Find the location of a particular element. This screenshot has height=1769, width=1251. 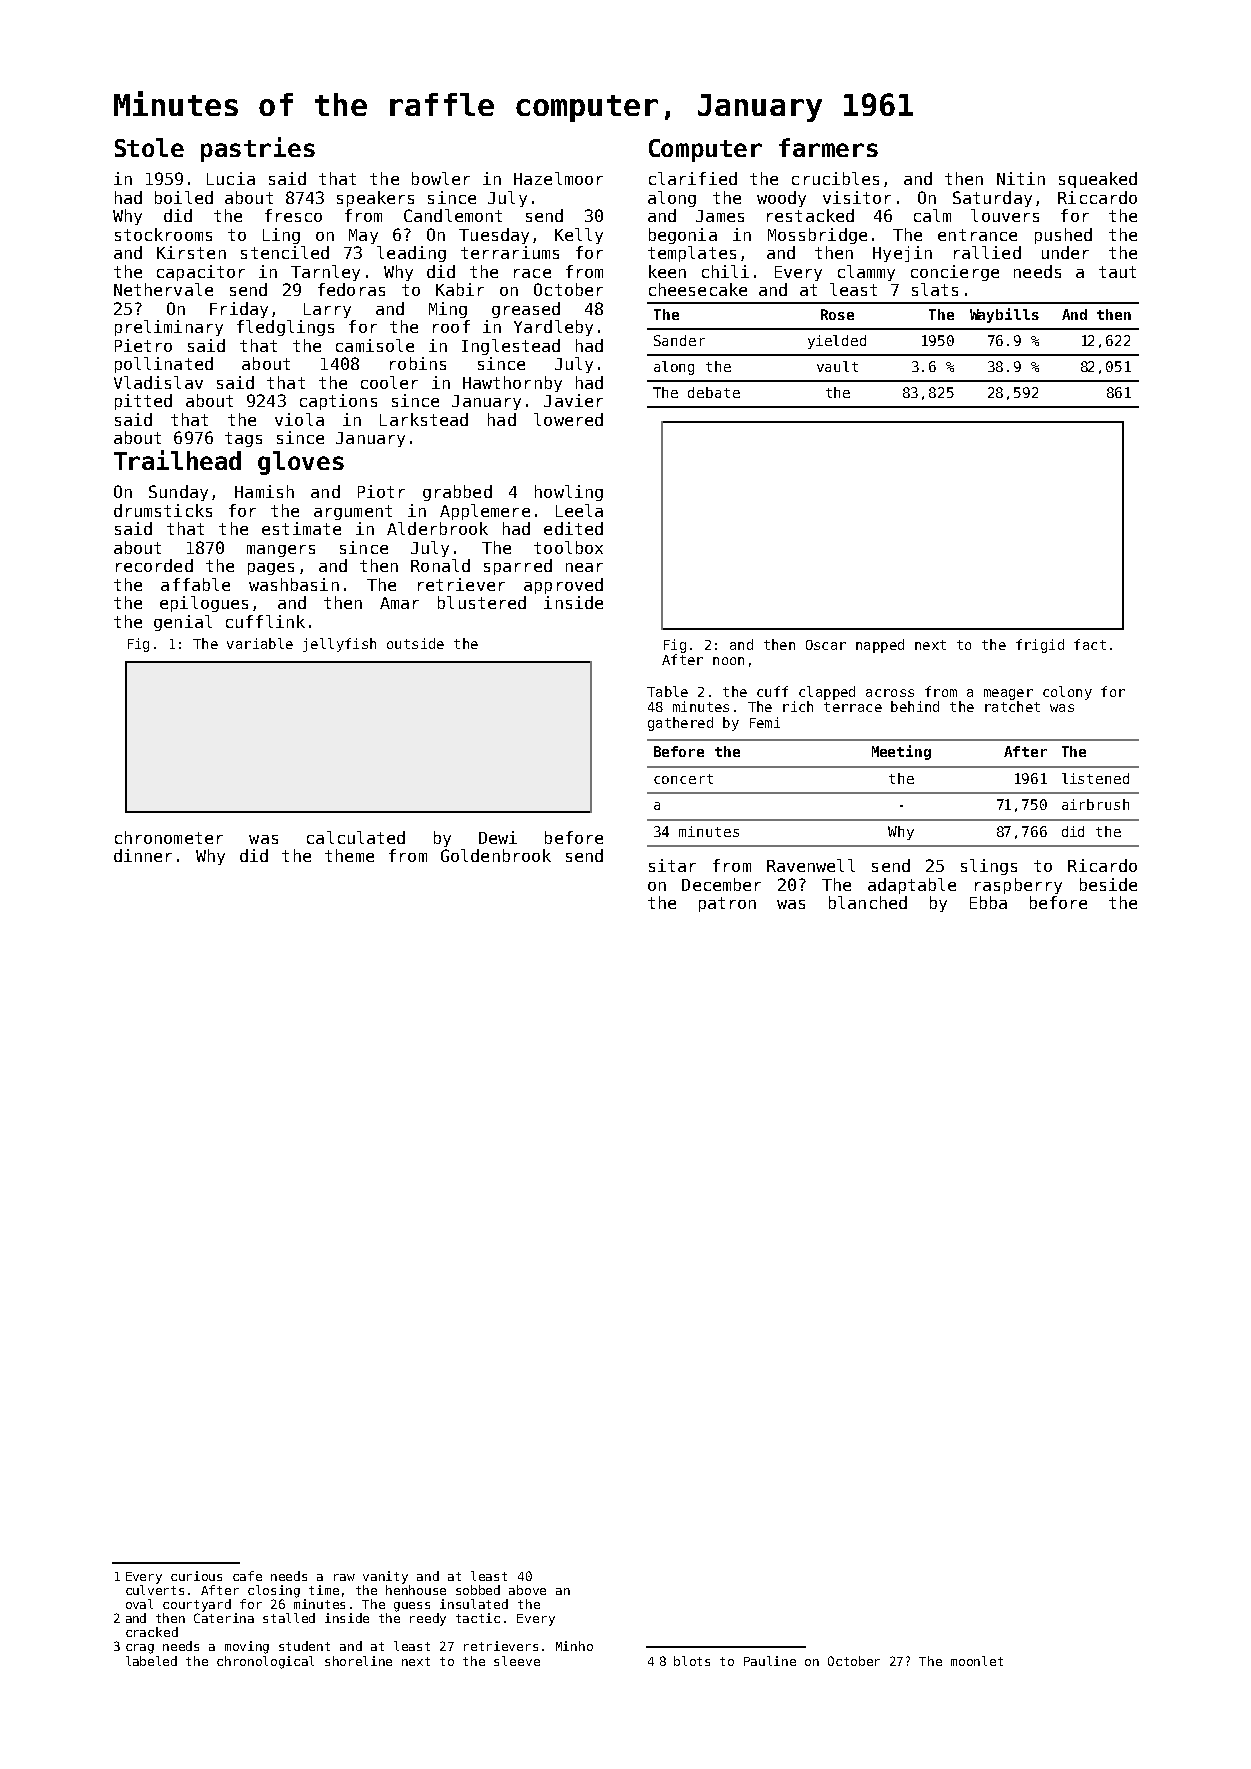

Ebba is located at coordinates (988, 902).
